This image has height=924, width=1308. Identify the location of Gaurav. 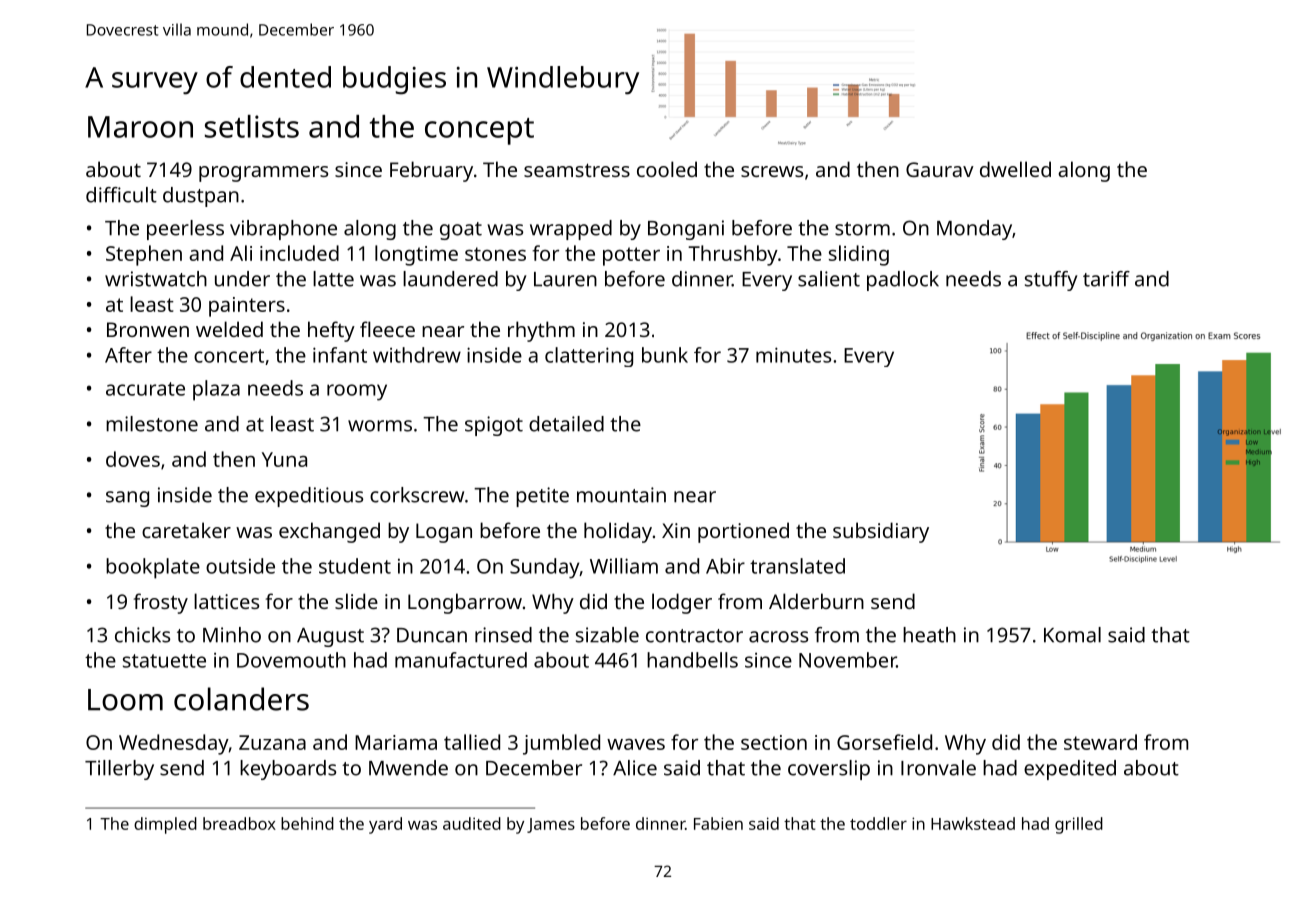
(940, 169).
